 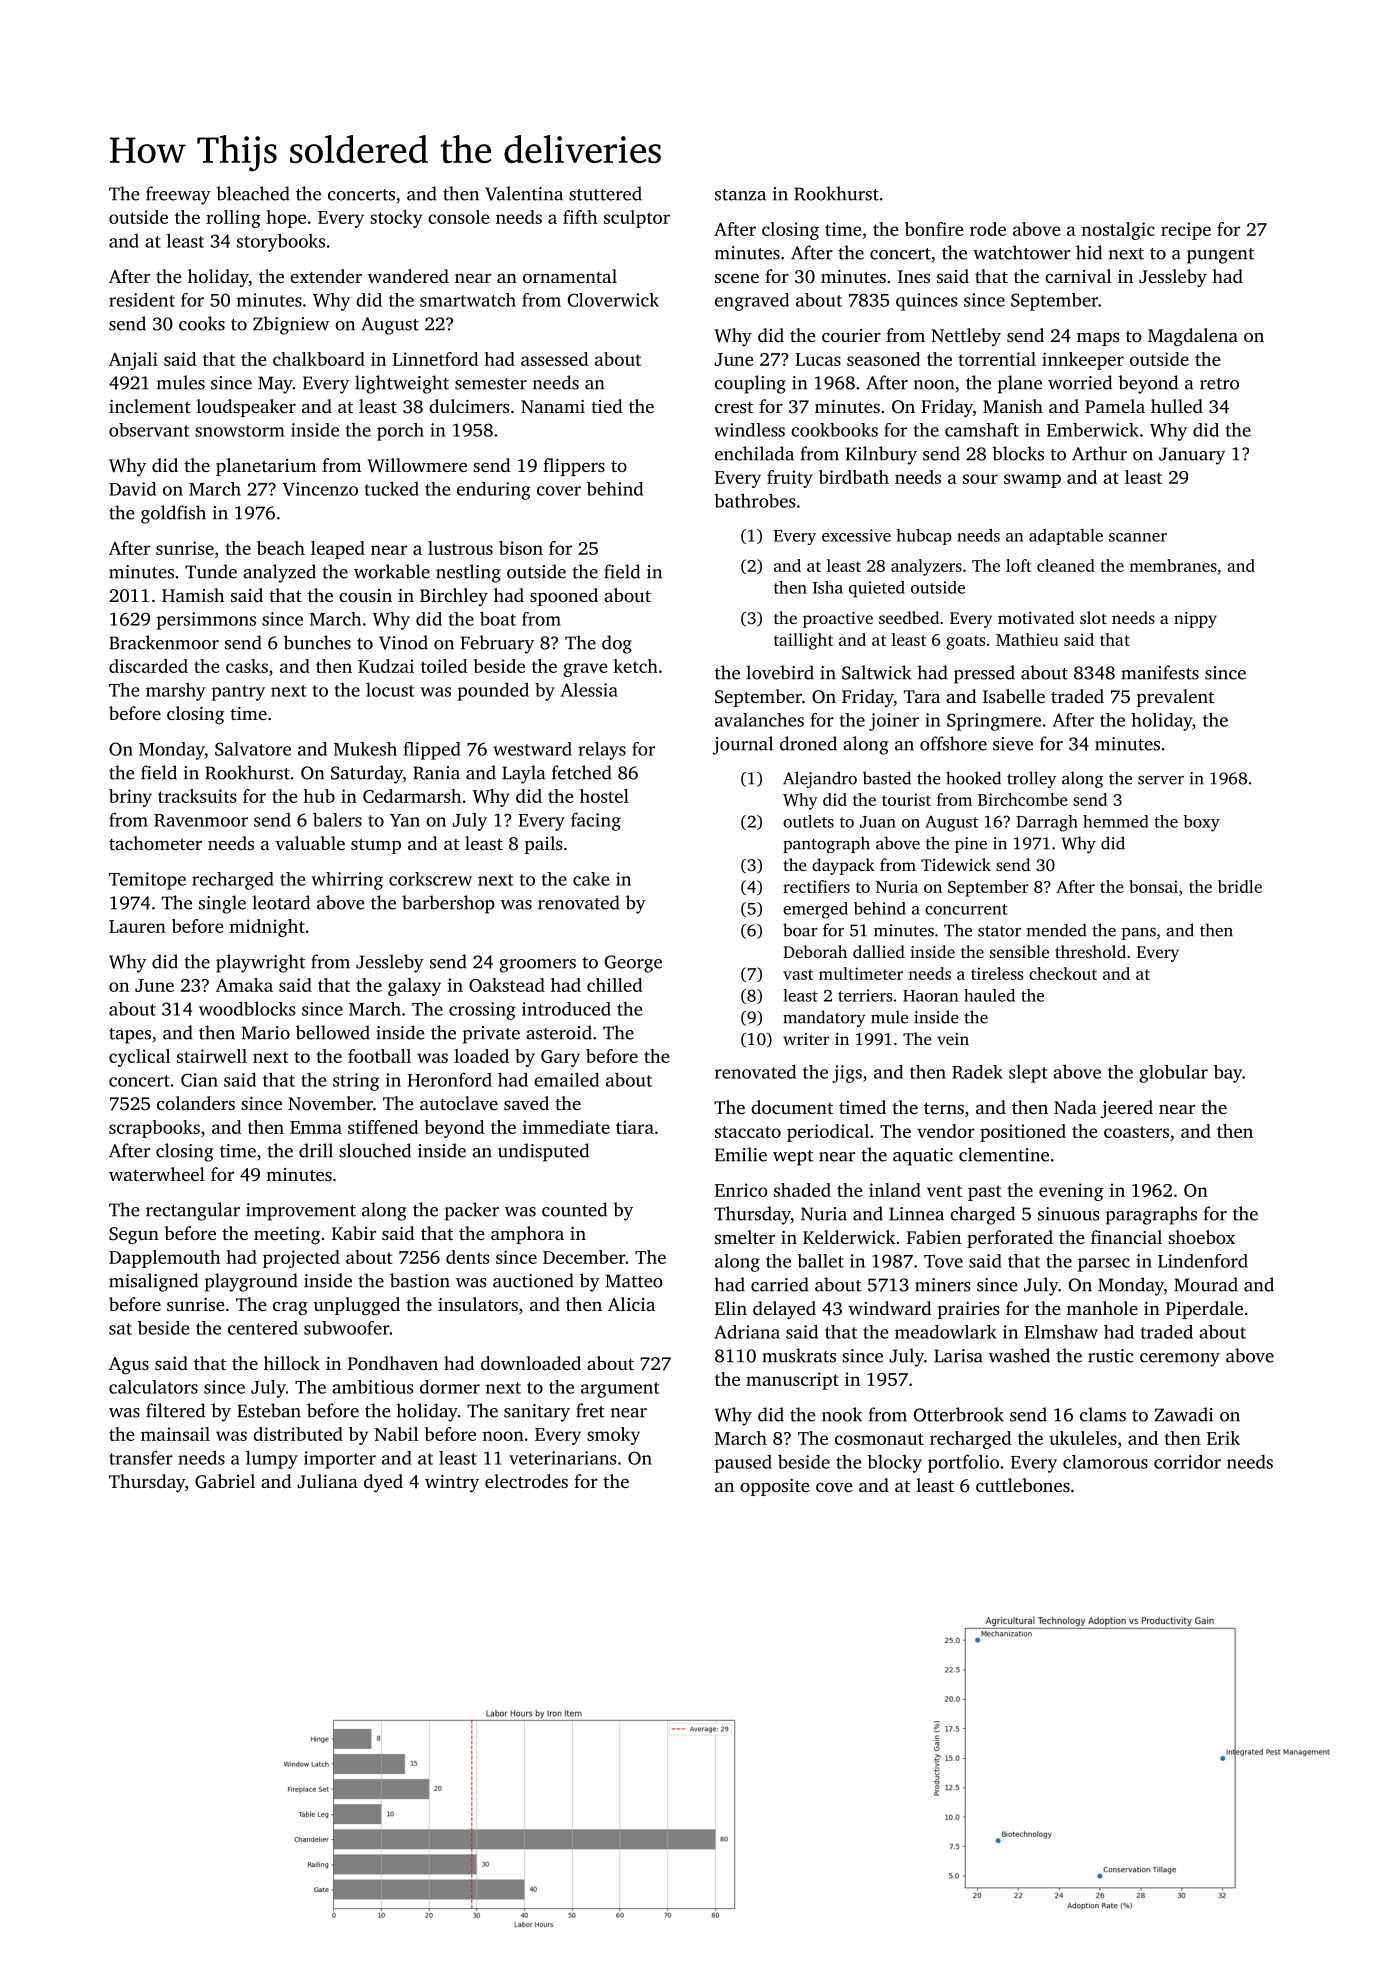 I want to click on droned, so click(x=808, y=743).
